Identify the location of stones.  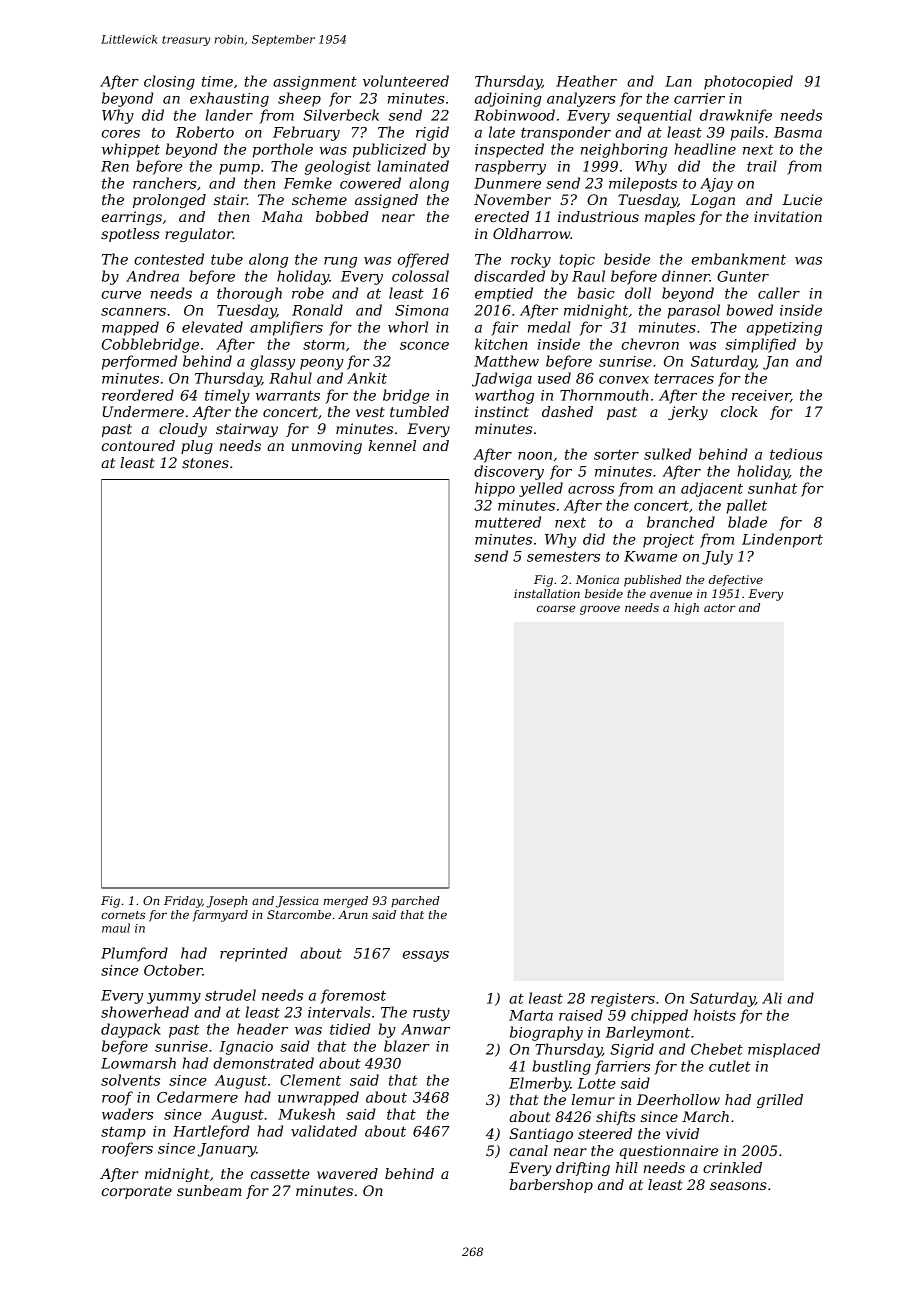
(205, 463).
